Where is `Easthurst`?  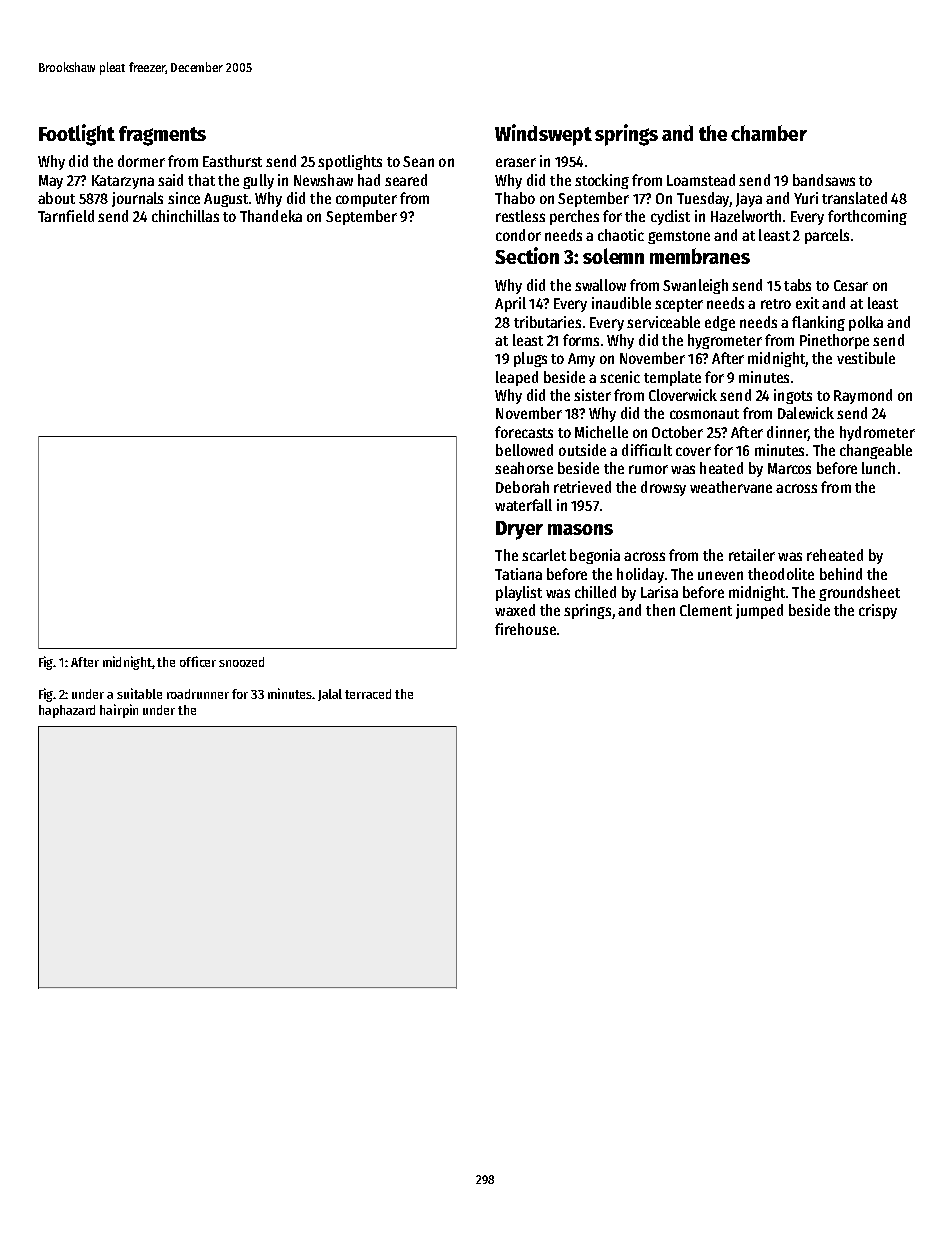 Easthurst is located at coordinates (232, 161).
